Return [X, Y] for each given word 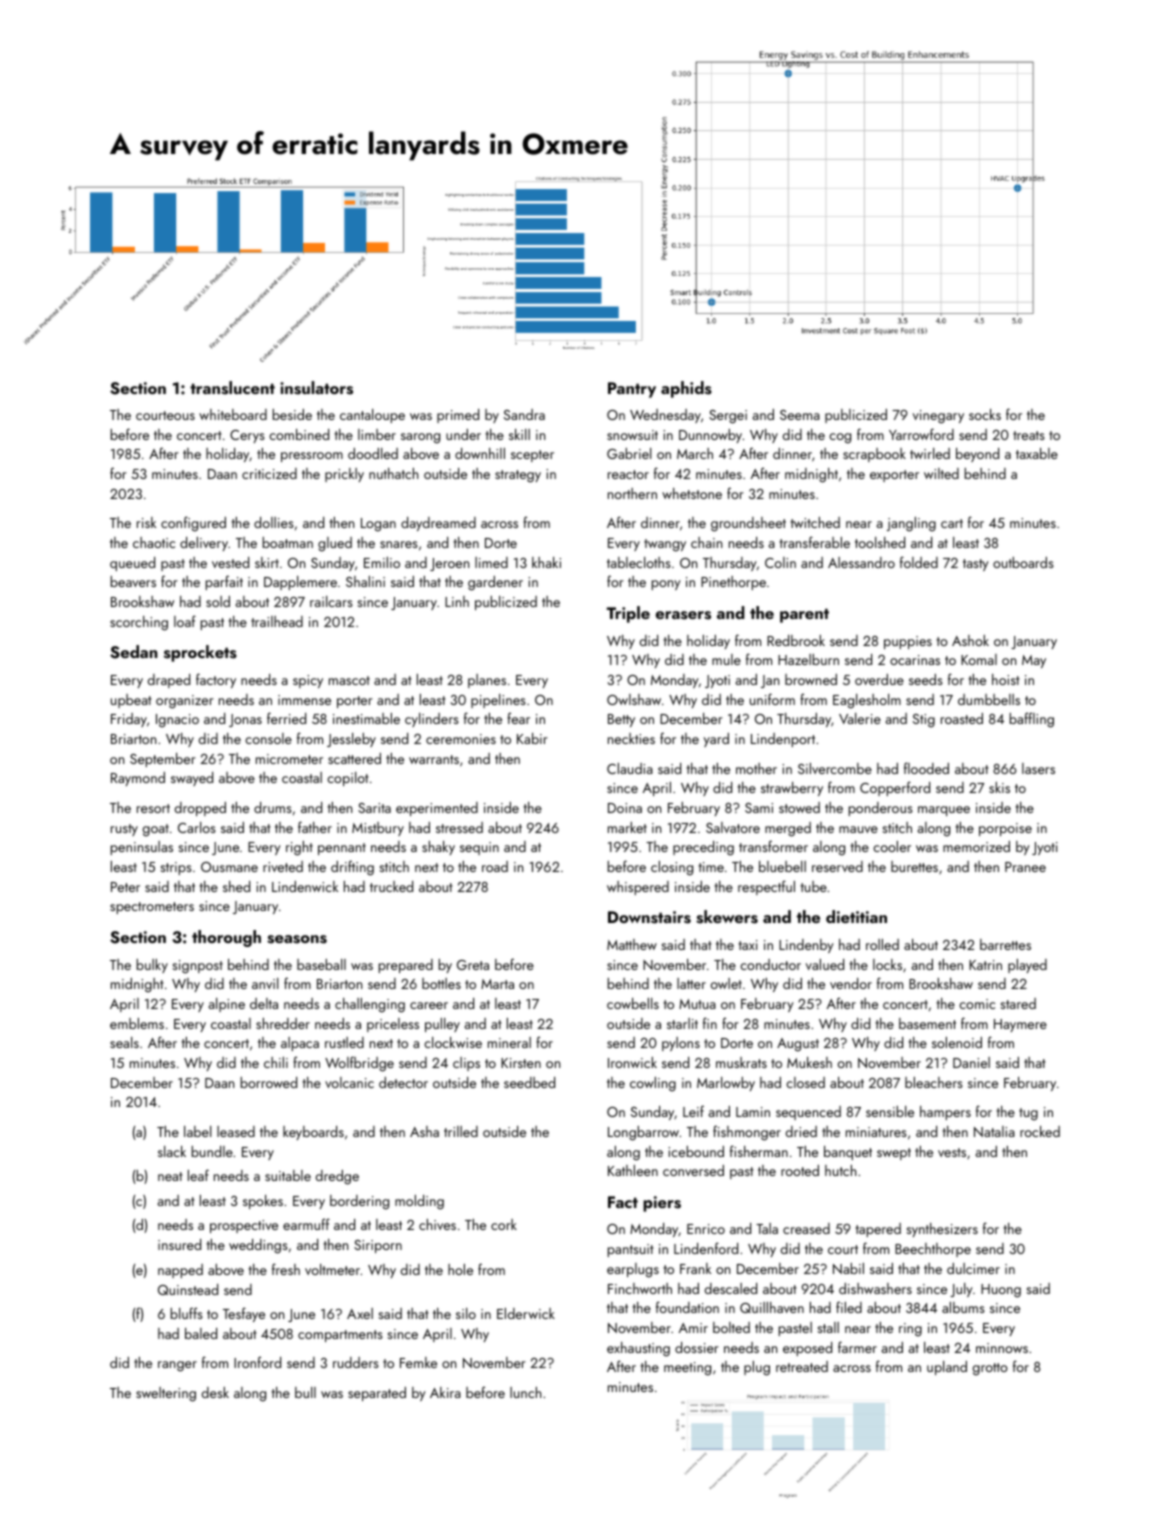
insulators [316, 388]
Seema [800, 415]
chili [276, 1062]
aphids [686, 389]
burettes [914, 866]
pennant [342, 849]
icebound [696, 1151]
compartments [340, 1336]
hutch [840, 1170]
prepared [406, 966]
